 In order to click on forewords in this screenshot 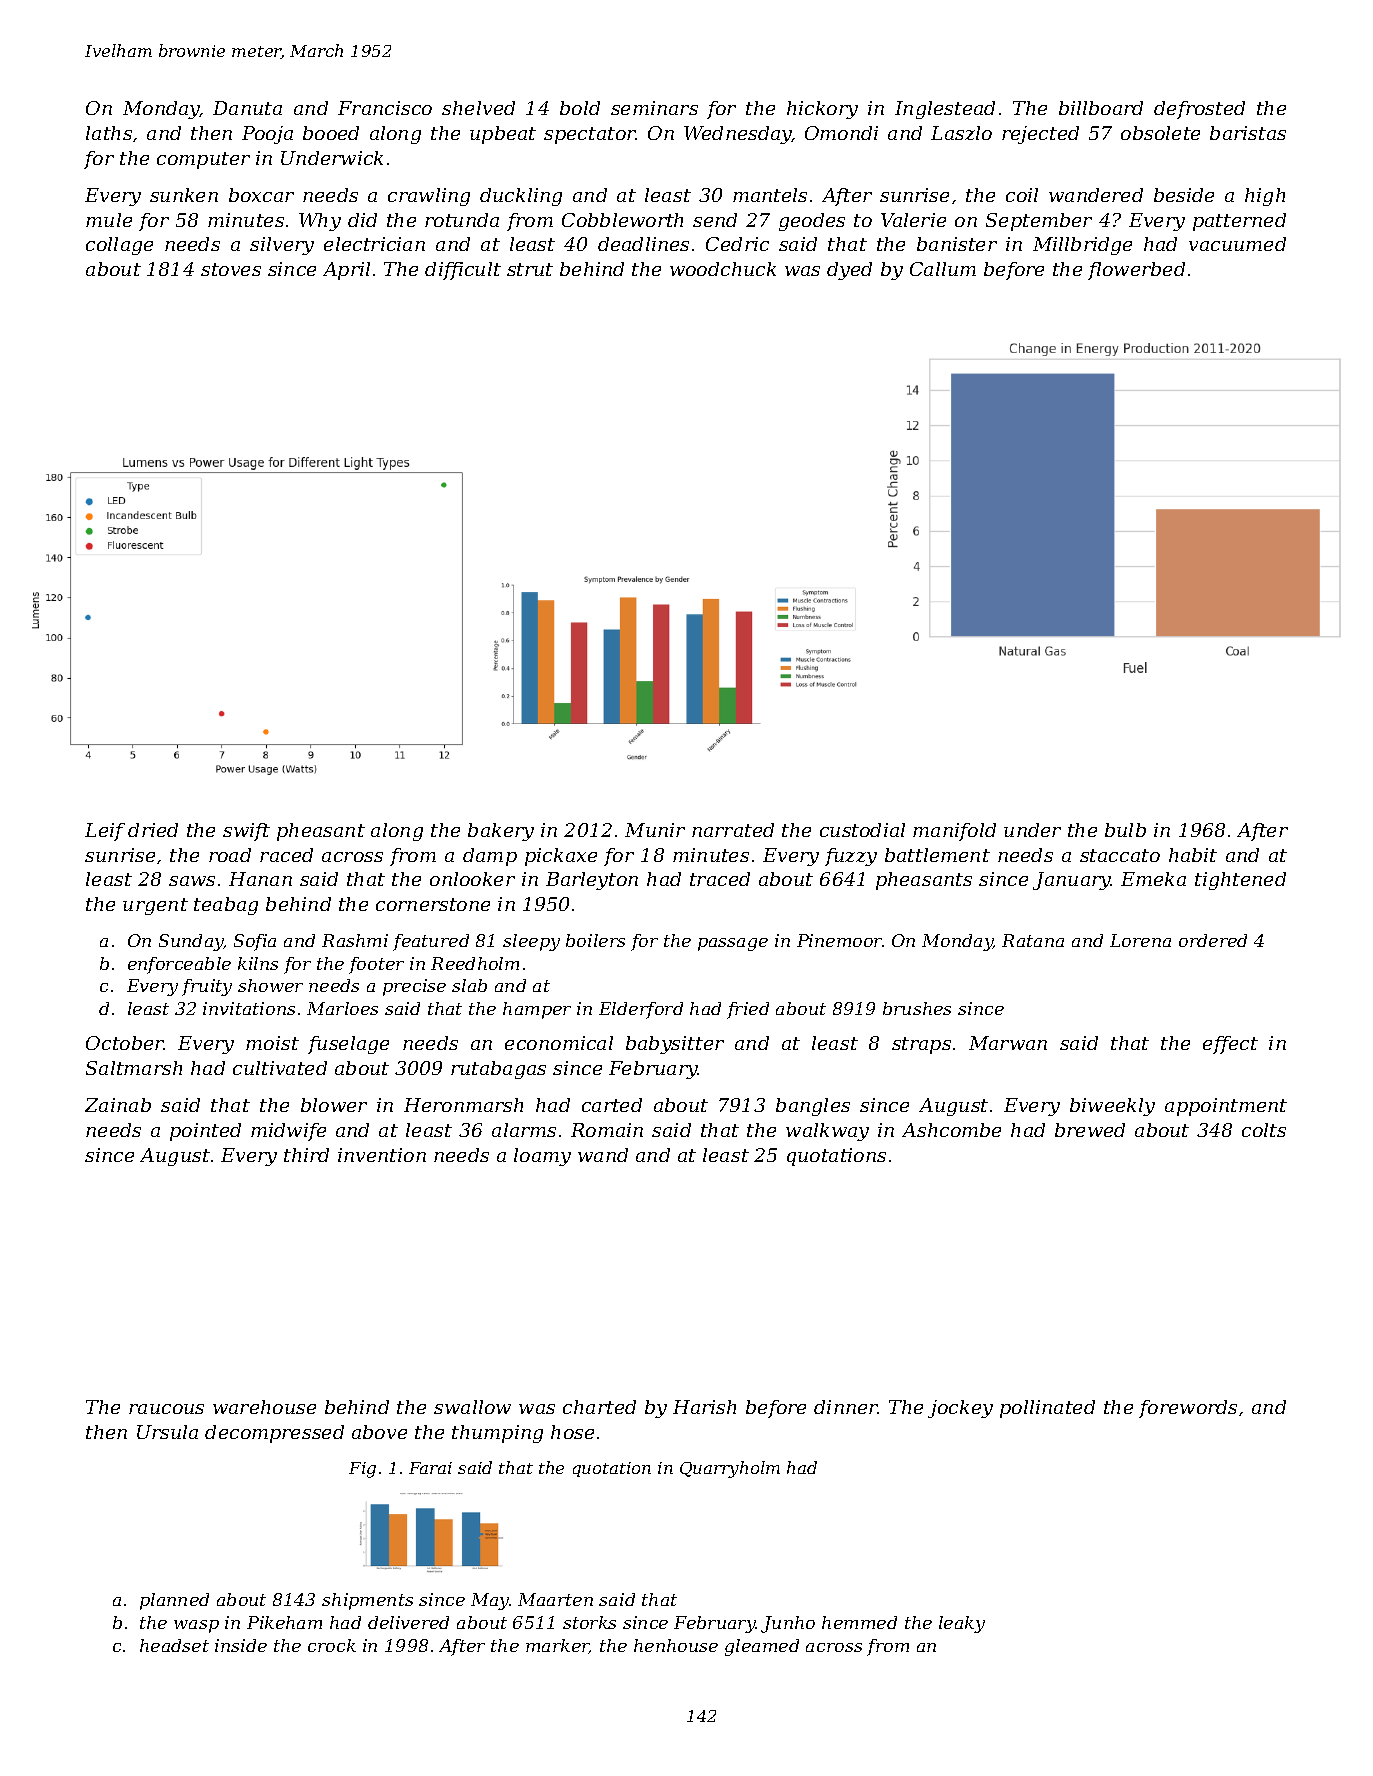, I will do `click(1188, 1409)`.
